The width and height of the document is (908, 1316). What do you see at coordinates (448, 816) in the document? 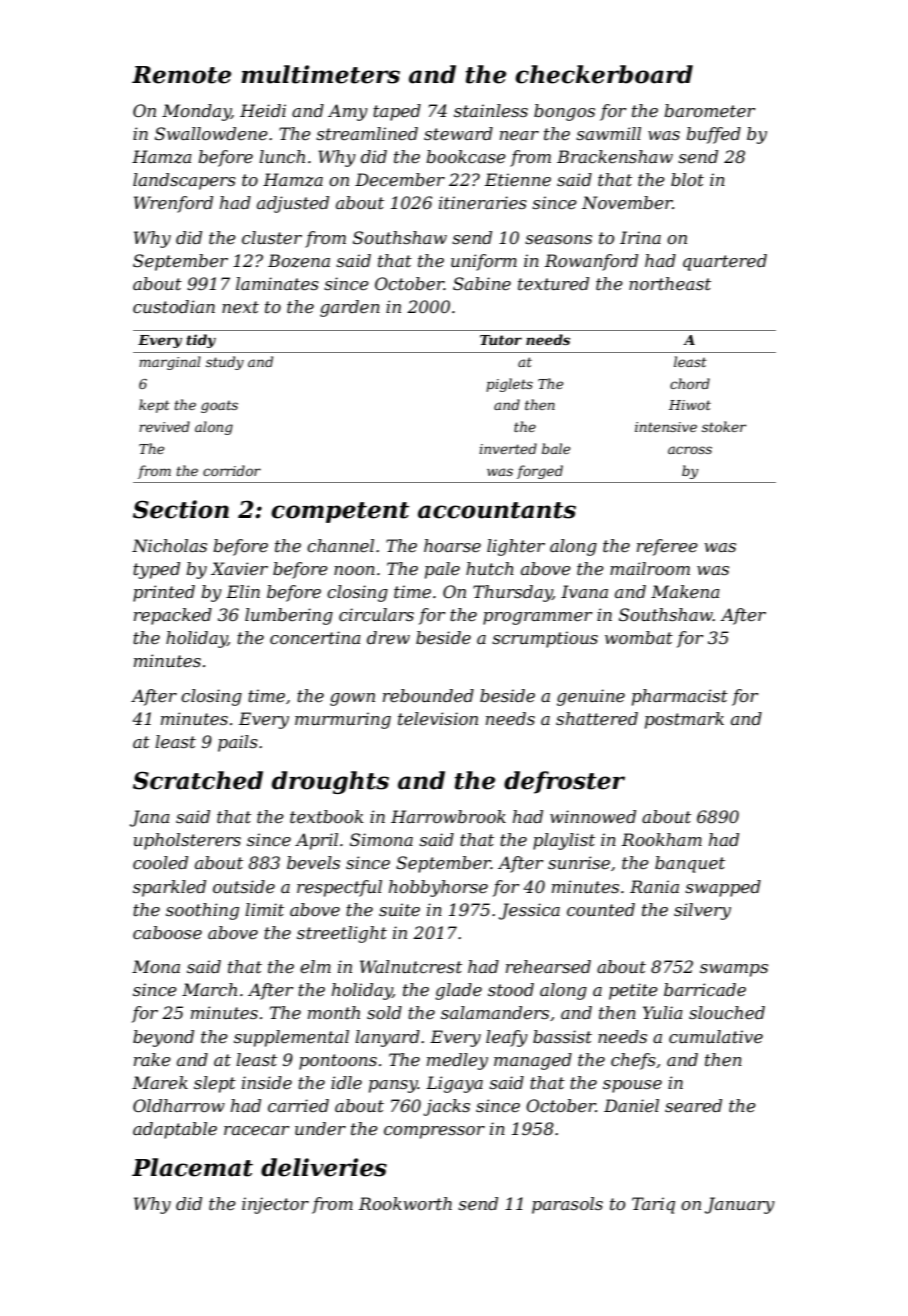
I see `Harrowbrook` at bounding box center [448, 816].
